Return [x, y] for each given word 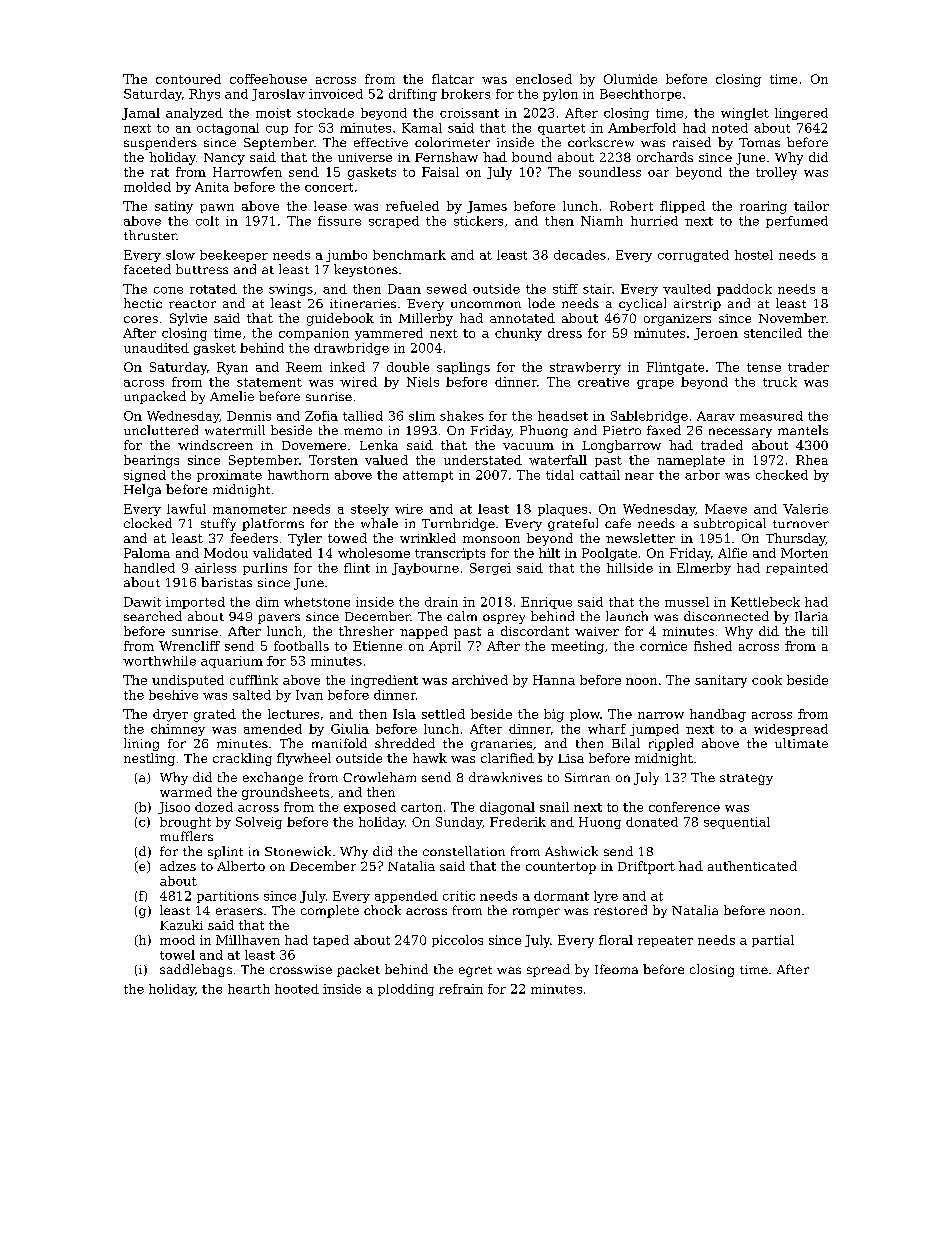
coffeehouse [268, 79]
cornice [663, 646]
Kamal [422, 128]
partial [773, 941]
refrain [461, 989]
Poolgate [609, 554]
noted [730, 128]
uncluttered [161, 430]
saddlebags [196, 970]
